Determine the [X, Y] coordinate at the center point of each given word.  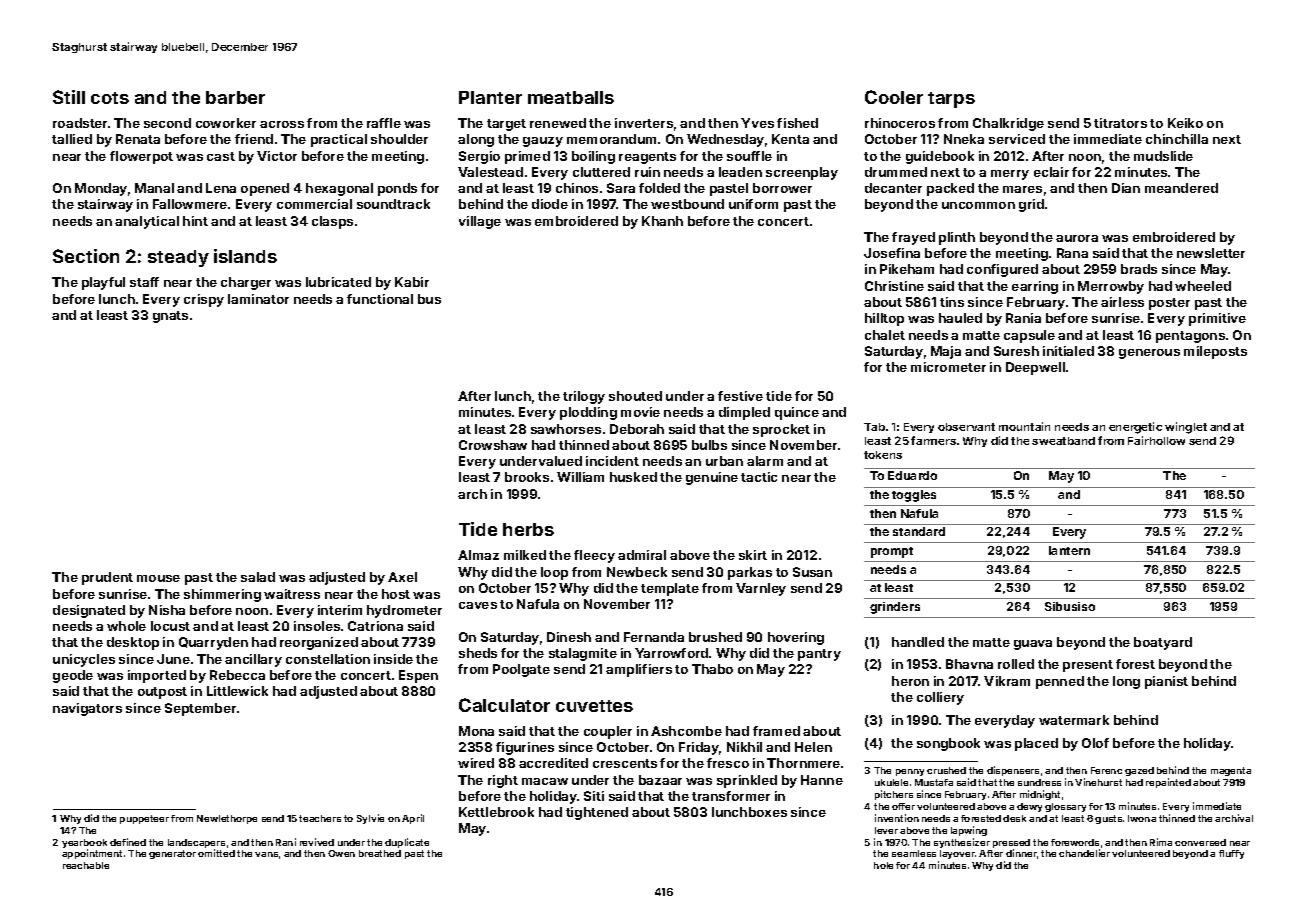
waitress [292, 594]
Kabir [412, 282]
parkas [750, 573]
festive [740, 396]
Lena [221, 188]
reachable [86, 865]
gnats [170, 317]
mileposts [1215, 352]
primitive [1217, 319]
